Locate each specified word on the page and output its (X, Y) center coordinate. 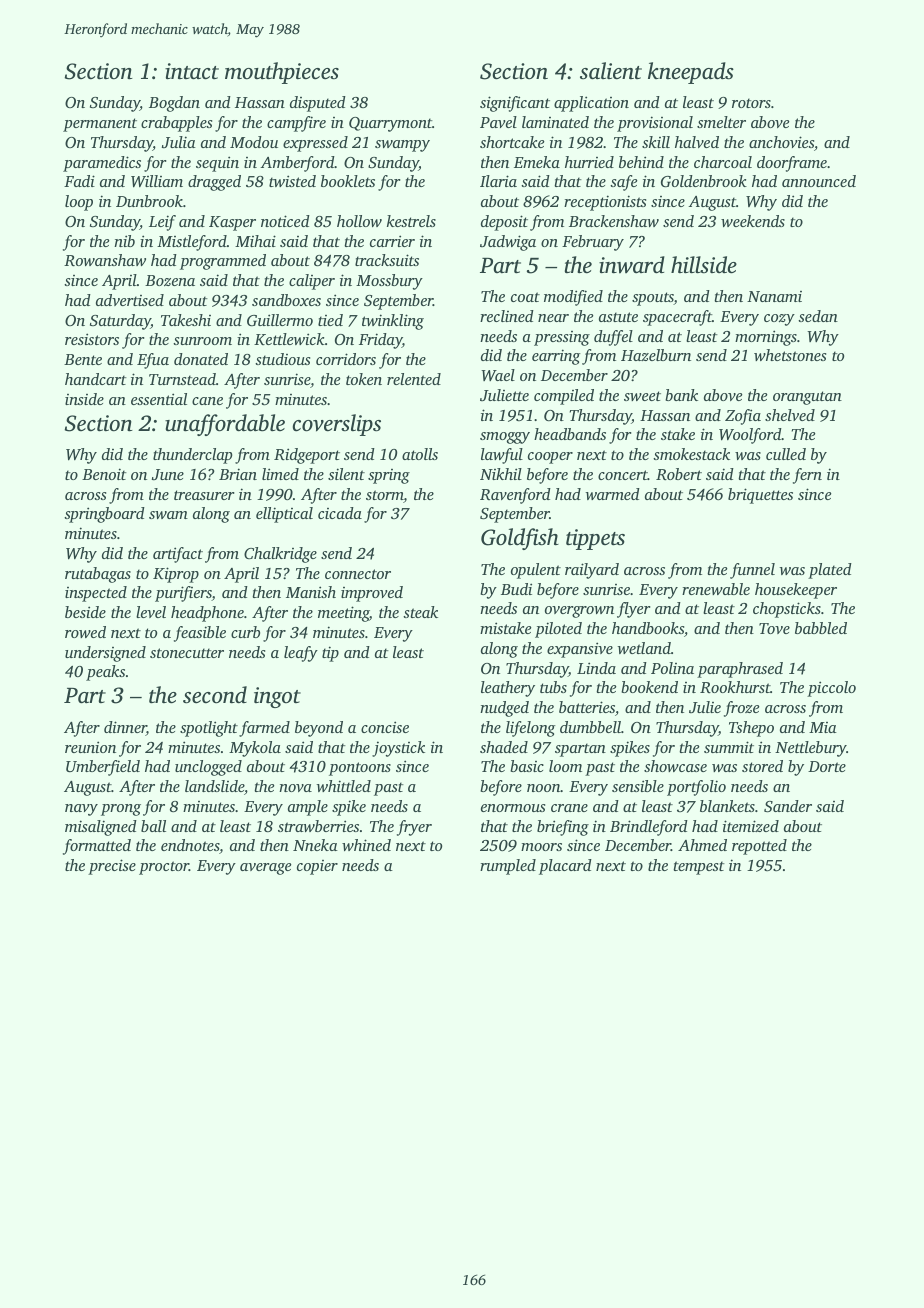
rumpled (508, 867)
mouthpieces (282, 73)
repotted (759, 847)
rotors (751, 103)
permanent (100, 125)
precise (112, 867)
